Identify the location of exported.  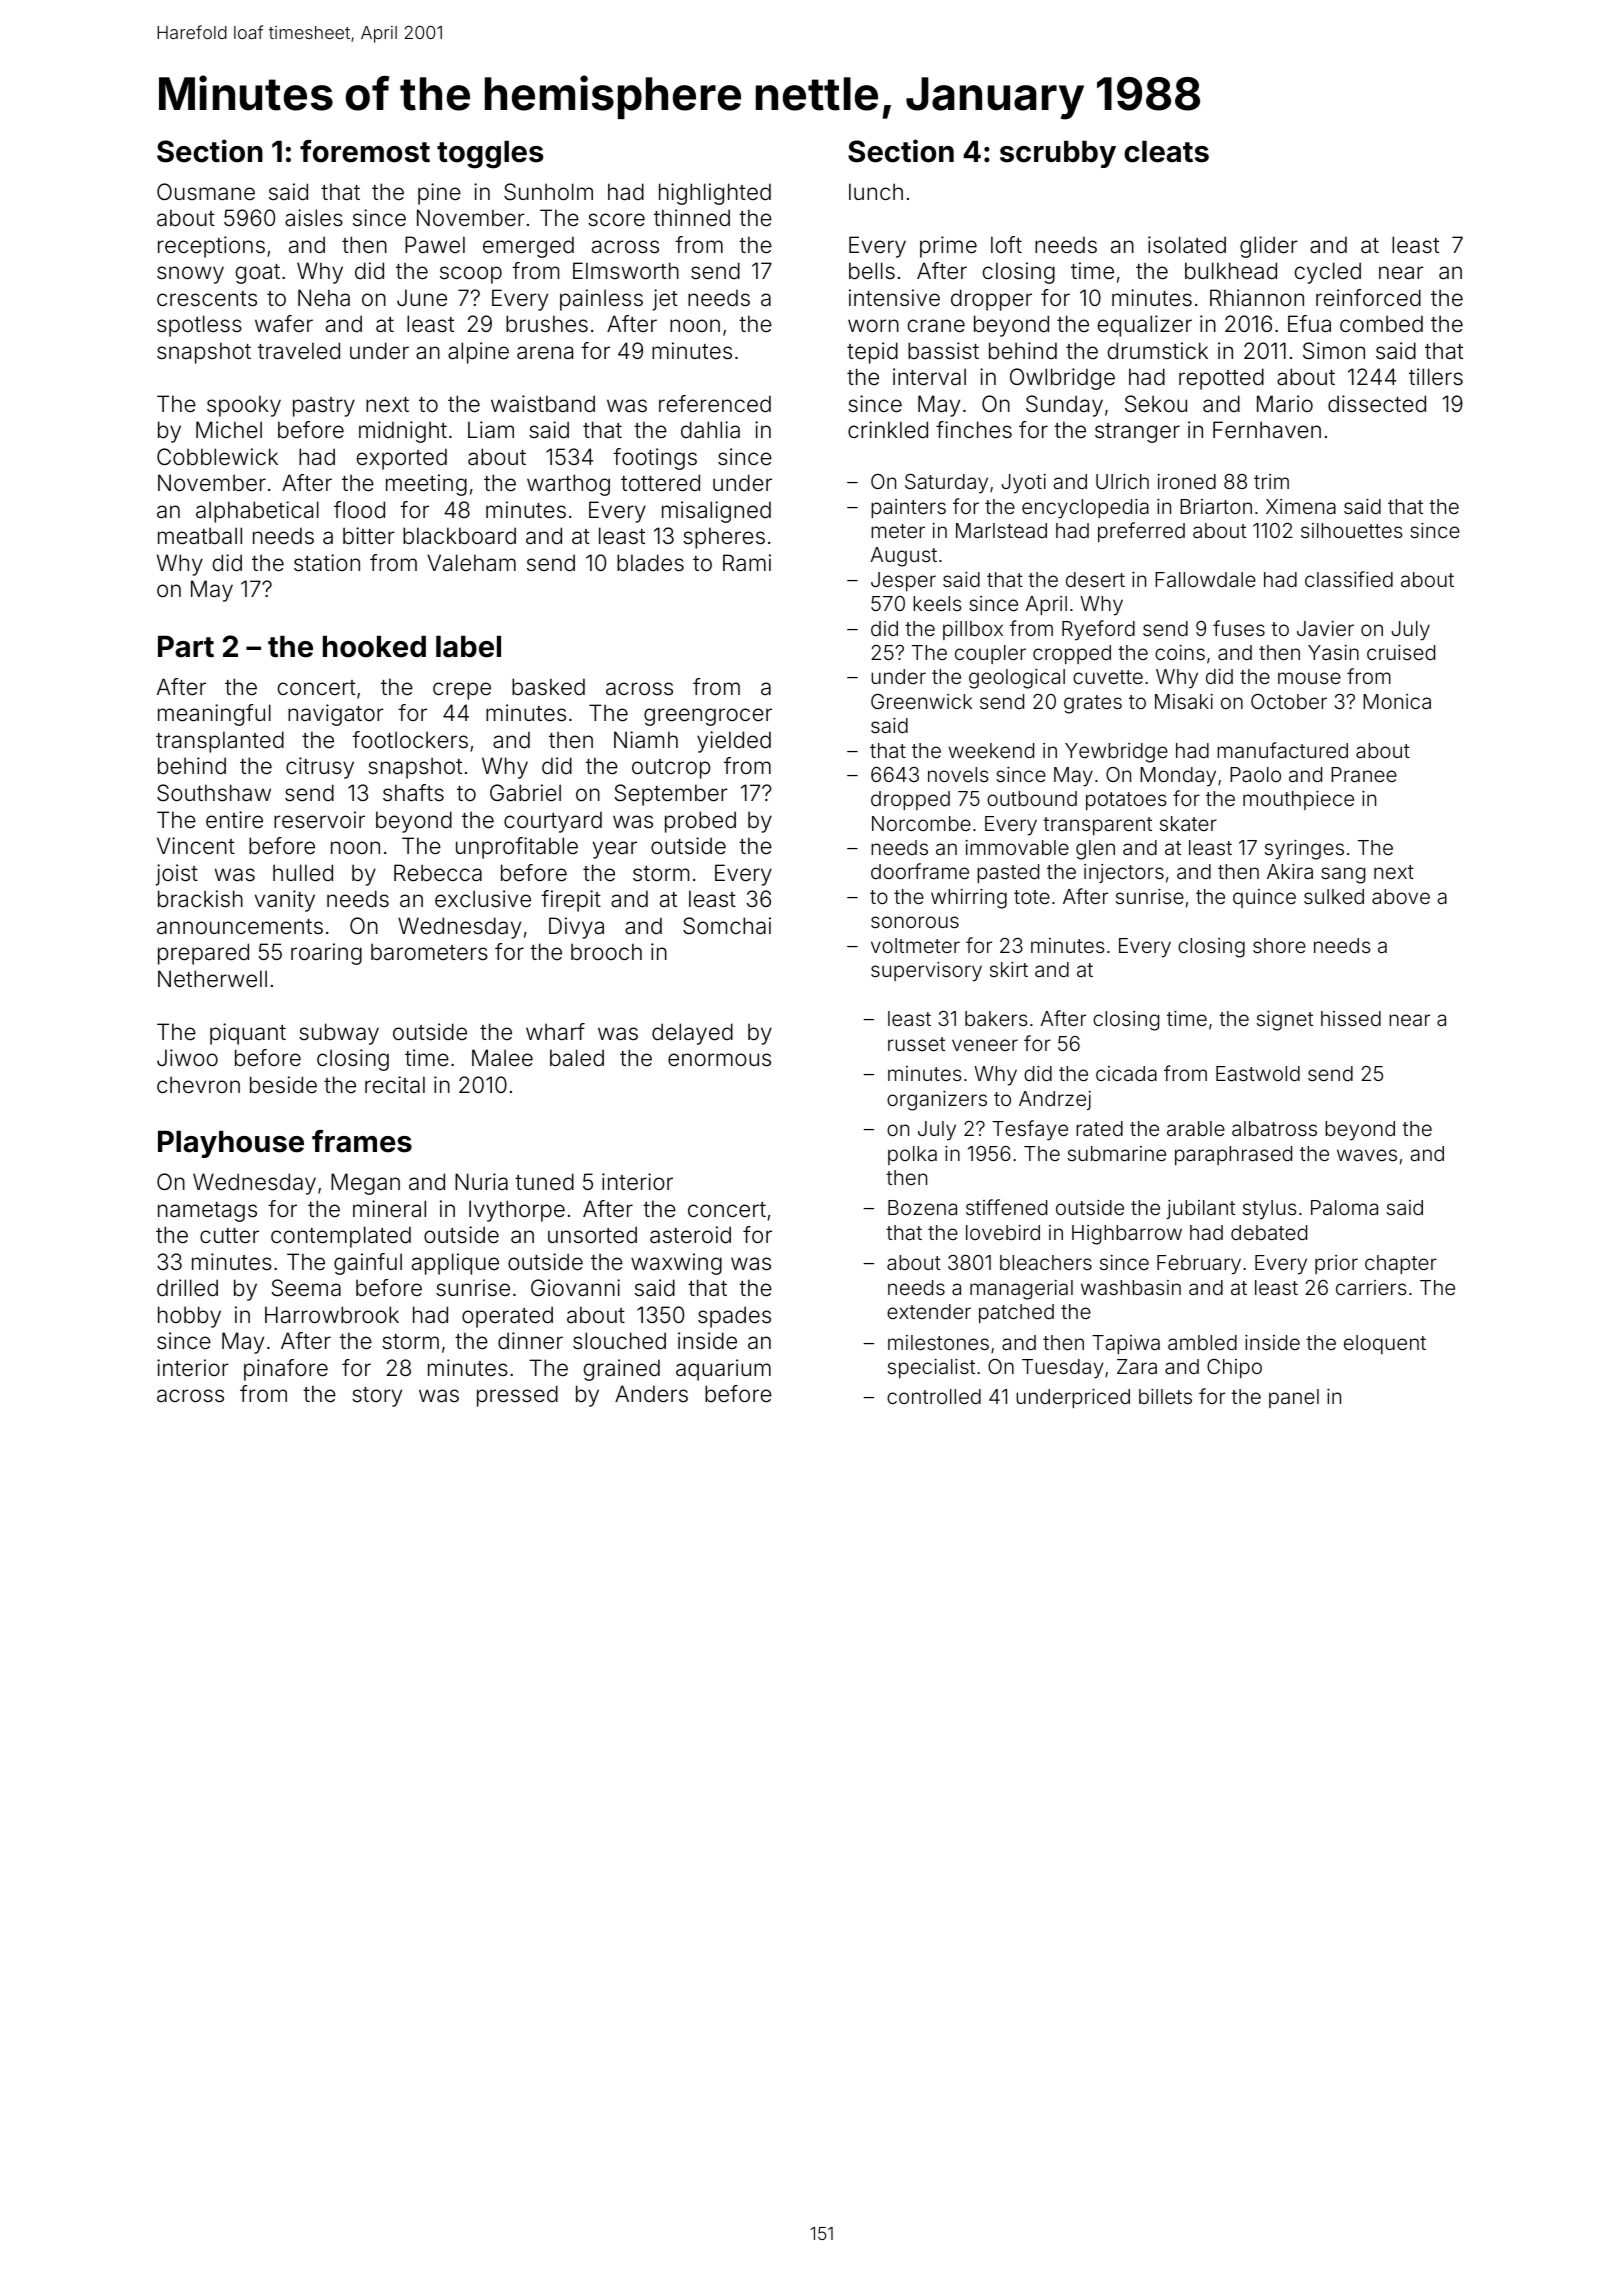
(402, 459).
